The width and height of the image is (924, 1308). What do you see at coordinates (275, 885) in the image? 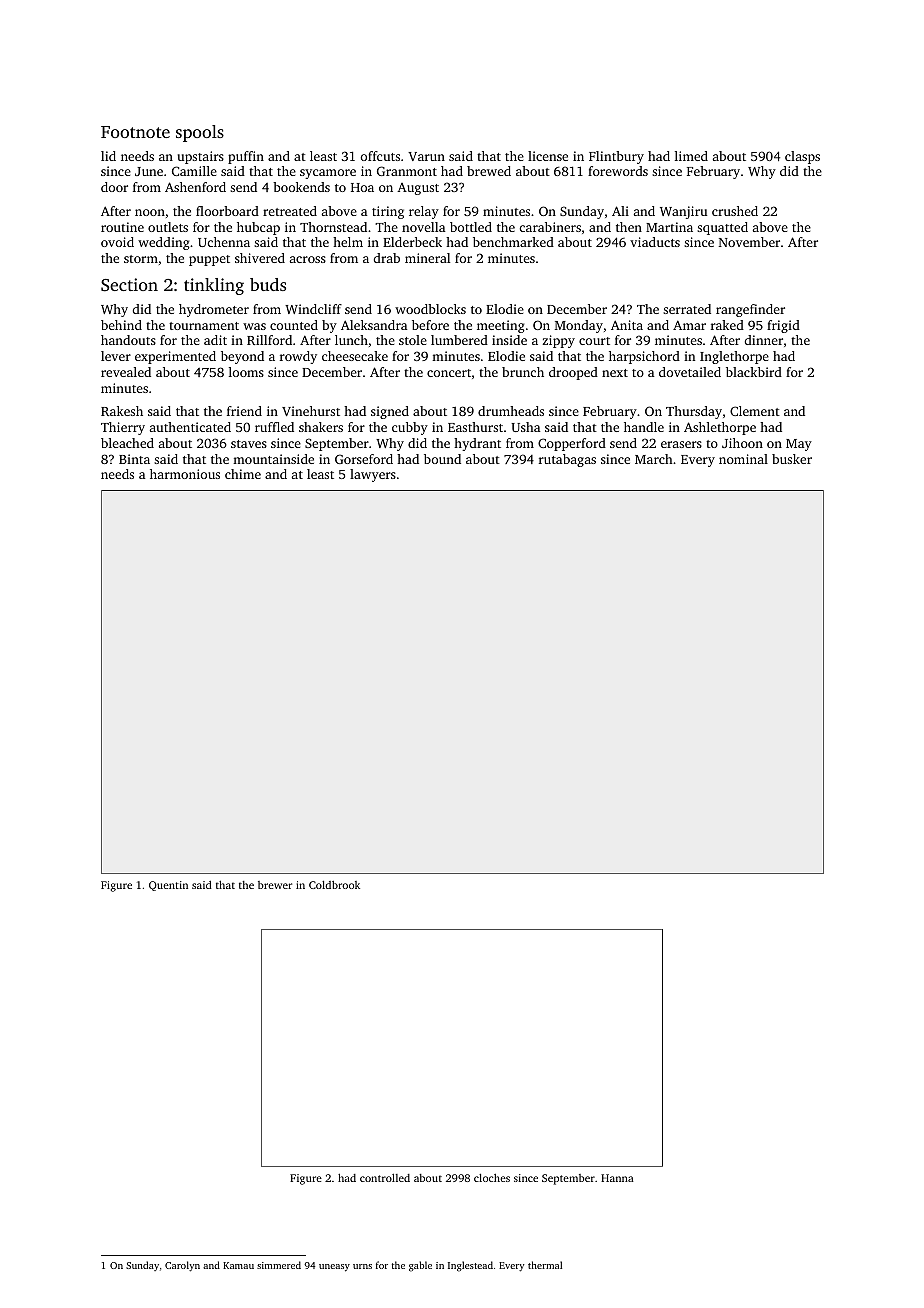
I see `brewer` at bounding box center [275, 885].
